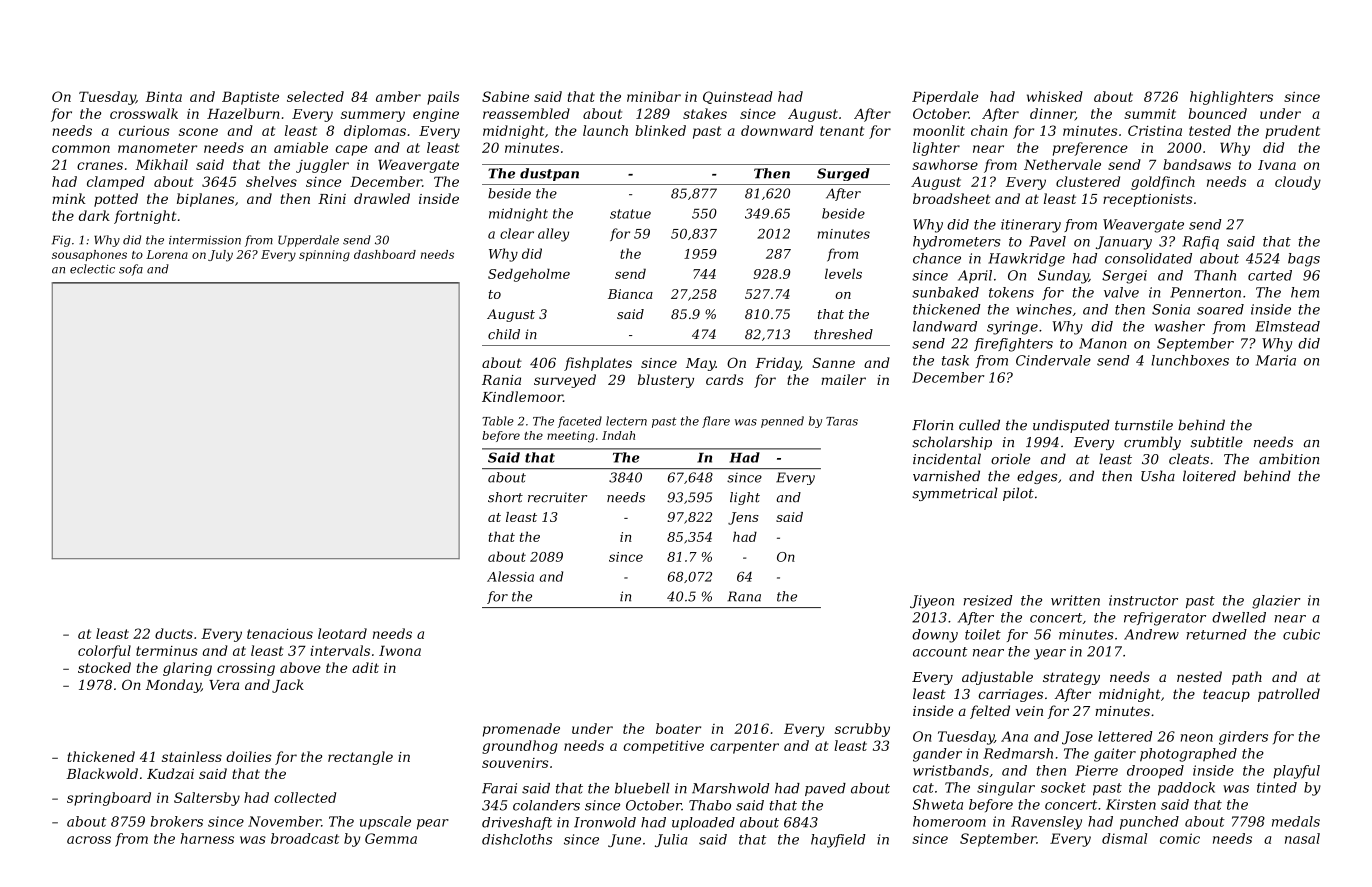  I want to click on minibar, so click(654, 96).
